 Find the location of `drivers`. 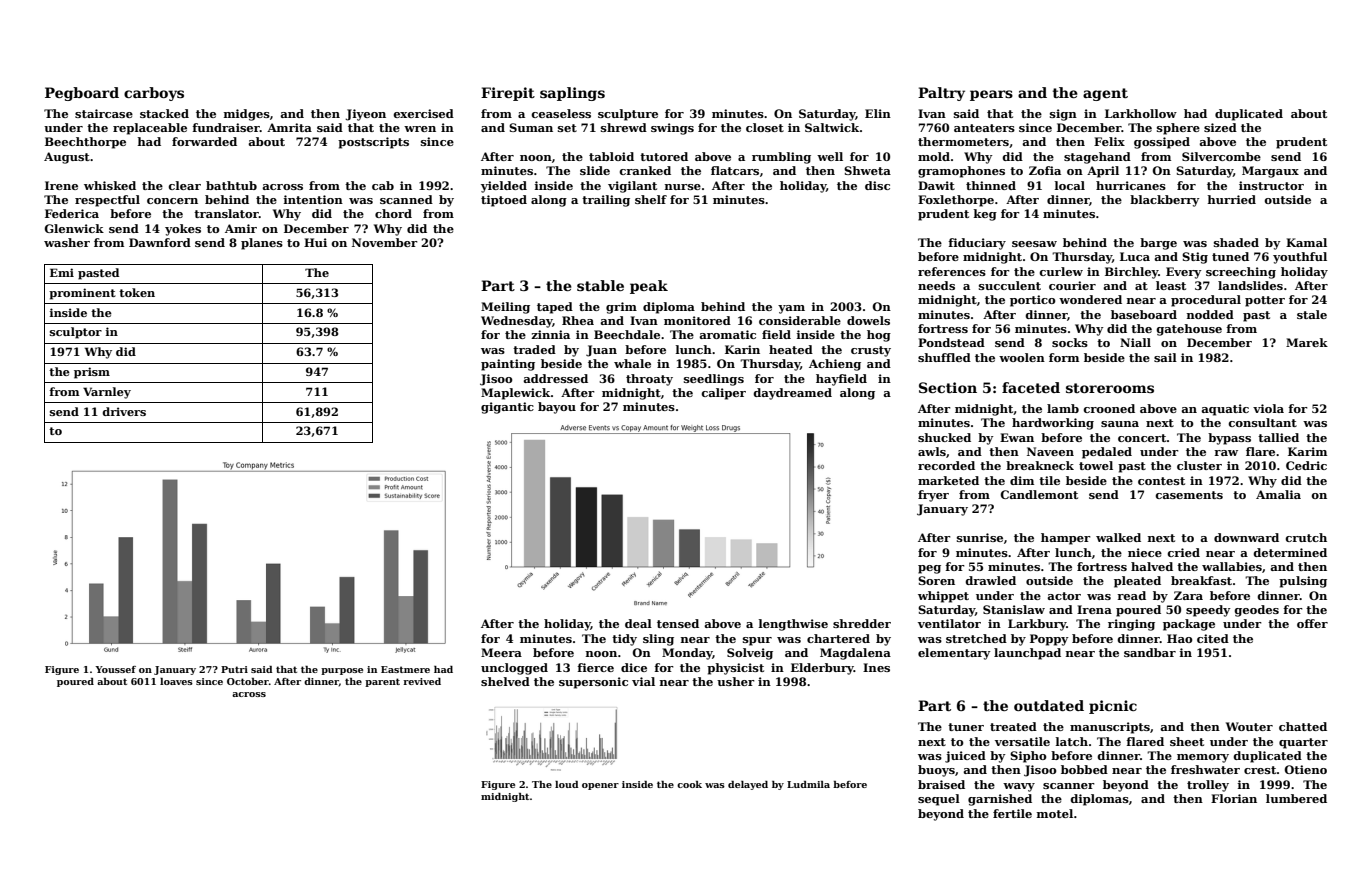

drivers is located at coordinates (124, 411).
